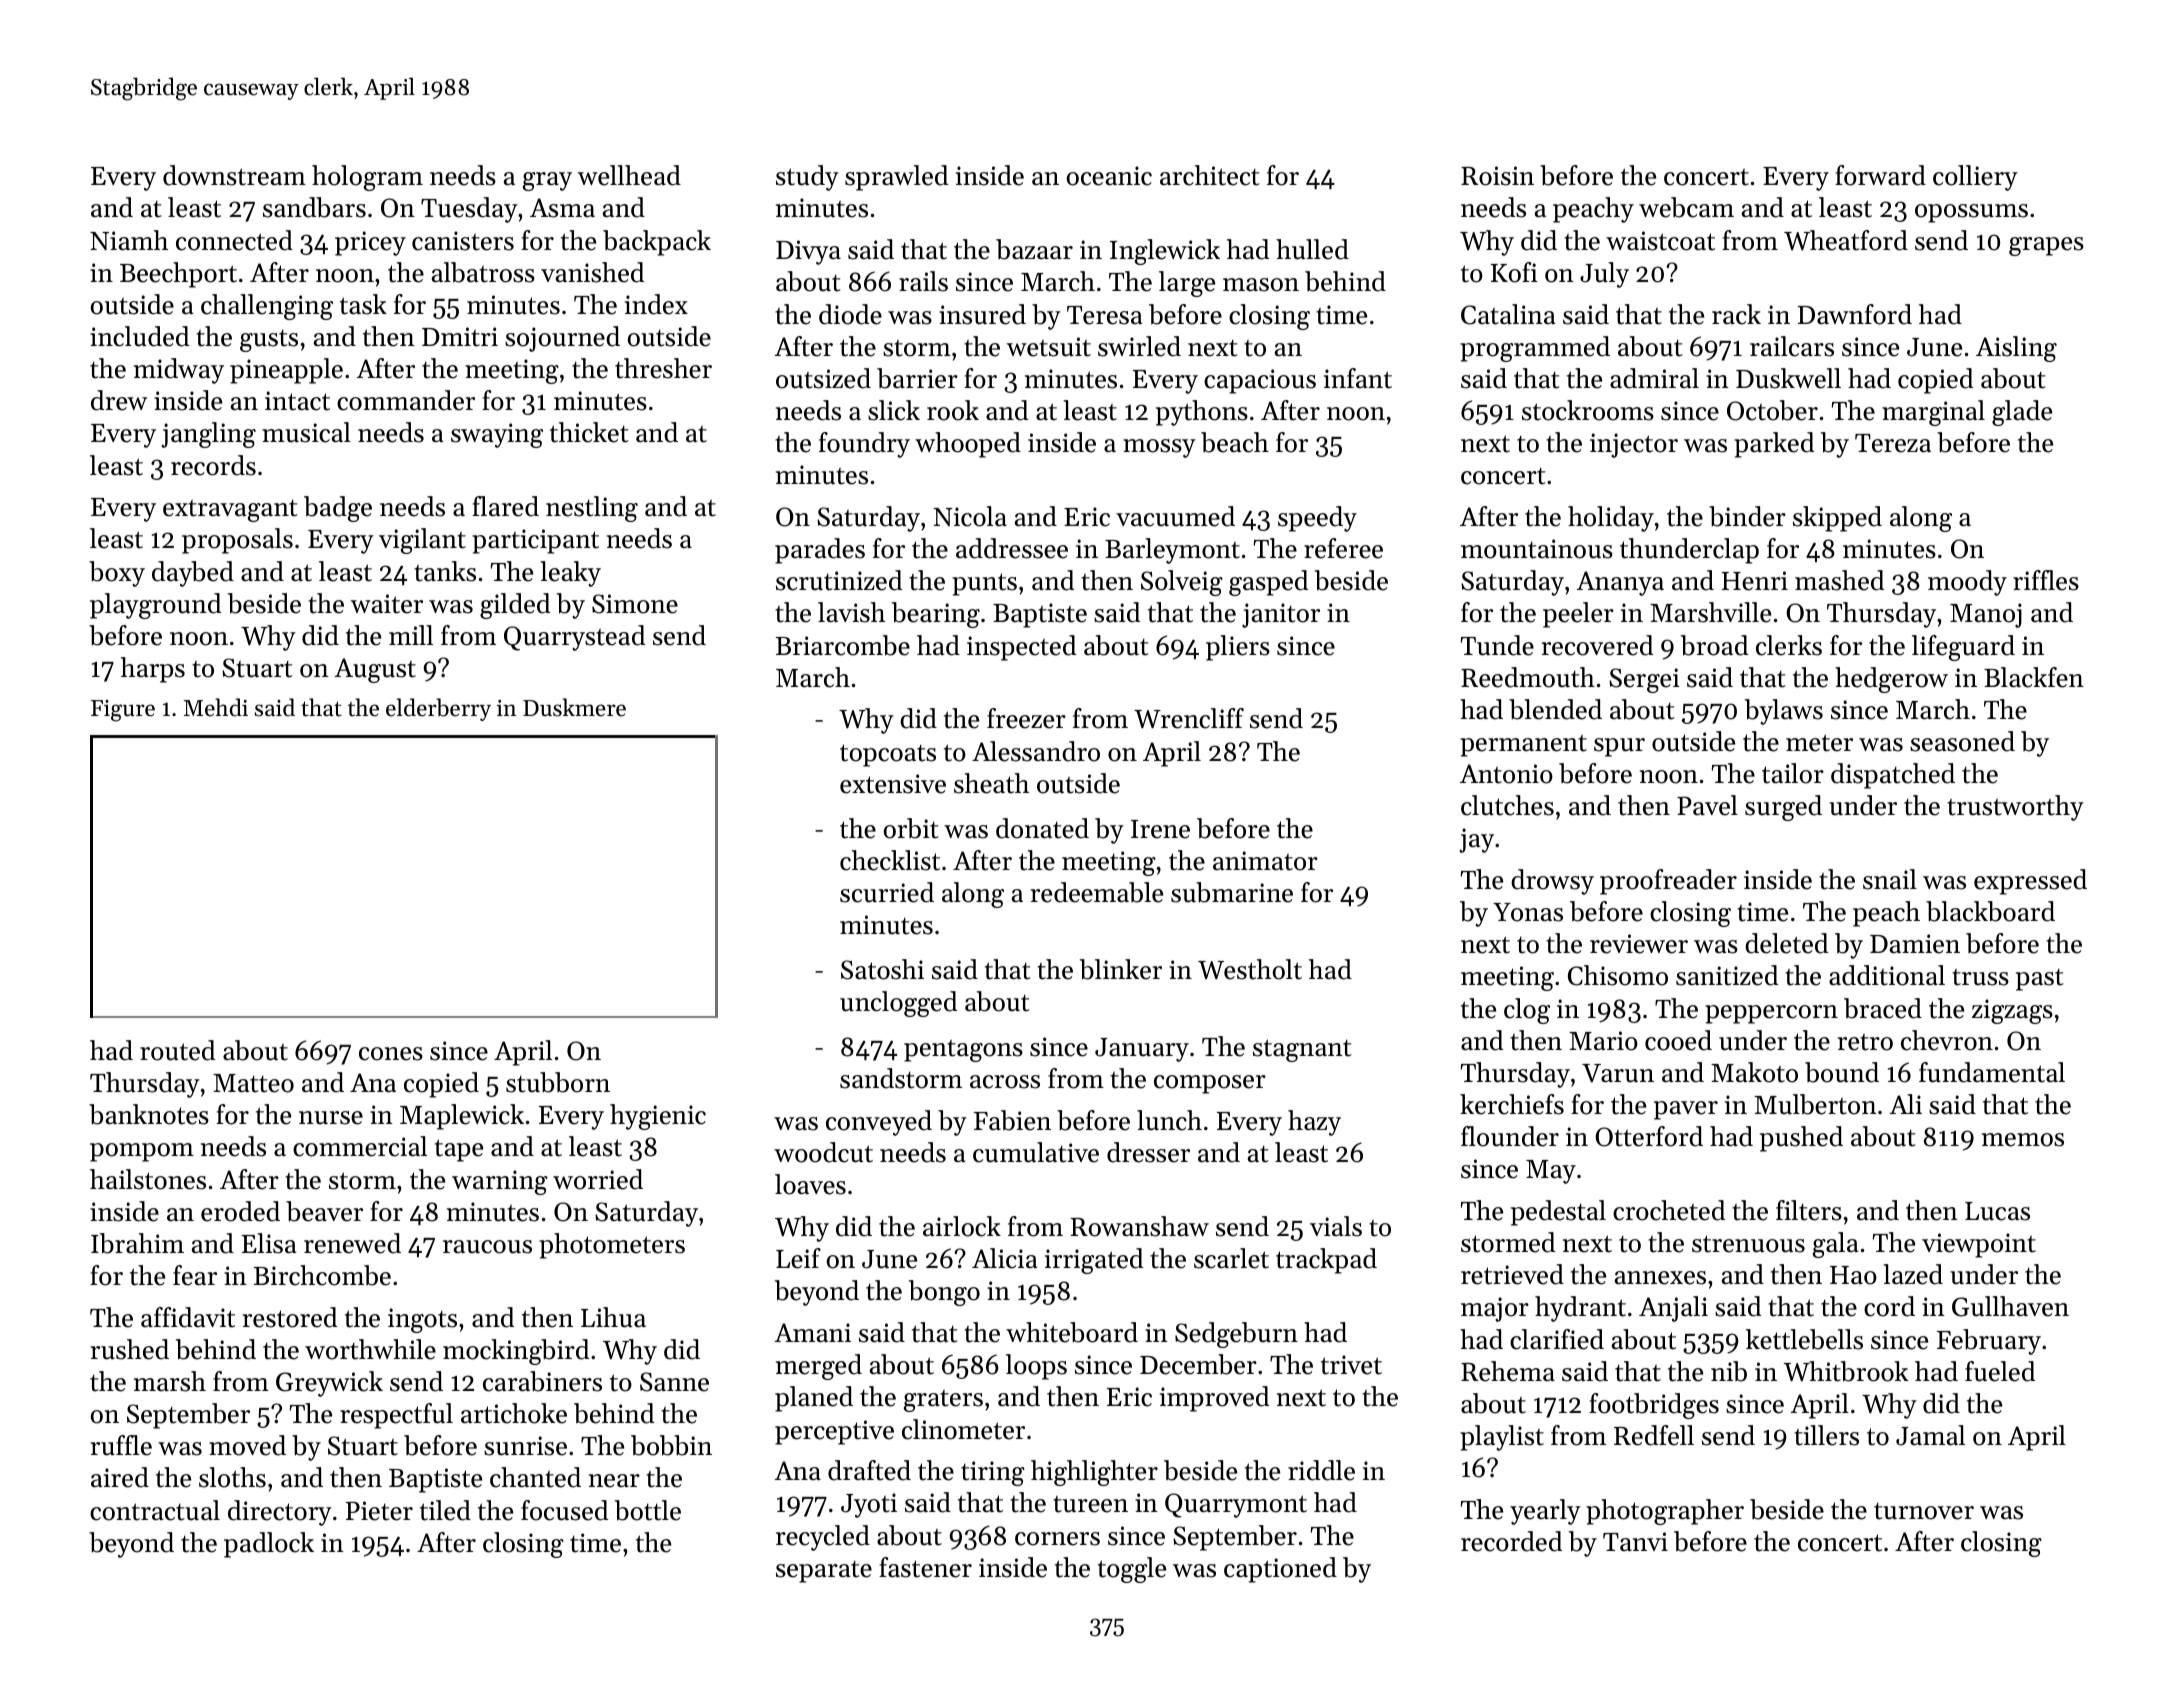 The height and width of the document is (1683, 2178). What do you see at coordinates (1748, 1244) in the document?
I see `strenuous` at bounding box center [1748, 1244].
